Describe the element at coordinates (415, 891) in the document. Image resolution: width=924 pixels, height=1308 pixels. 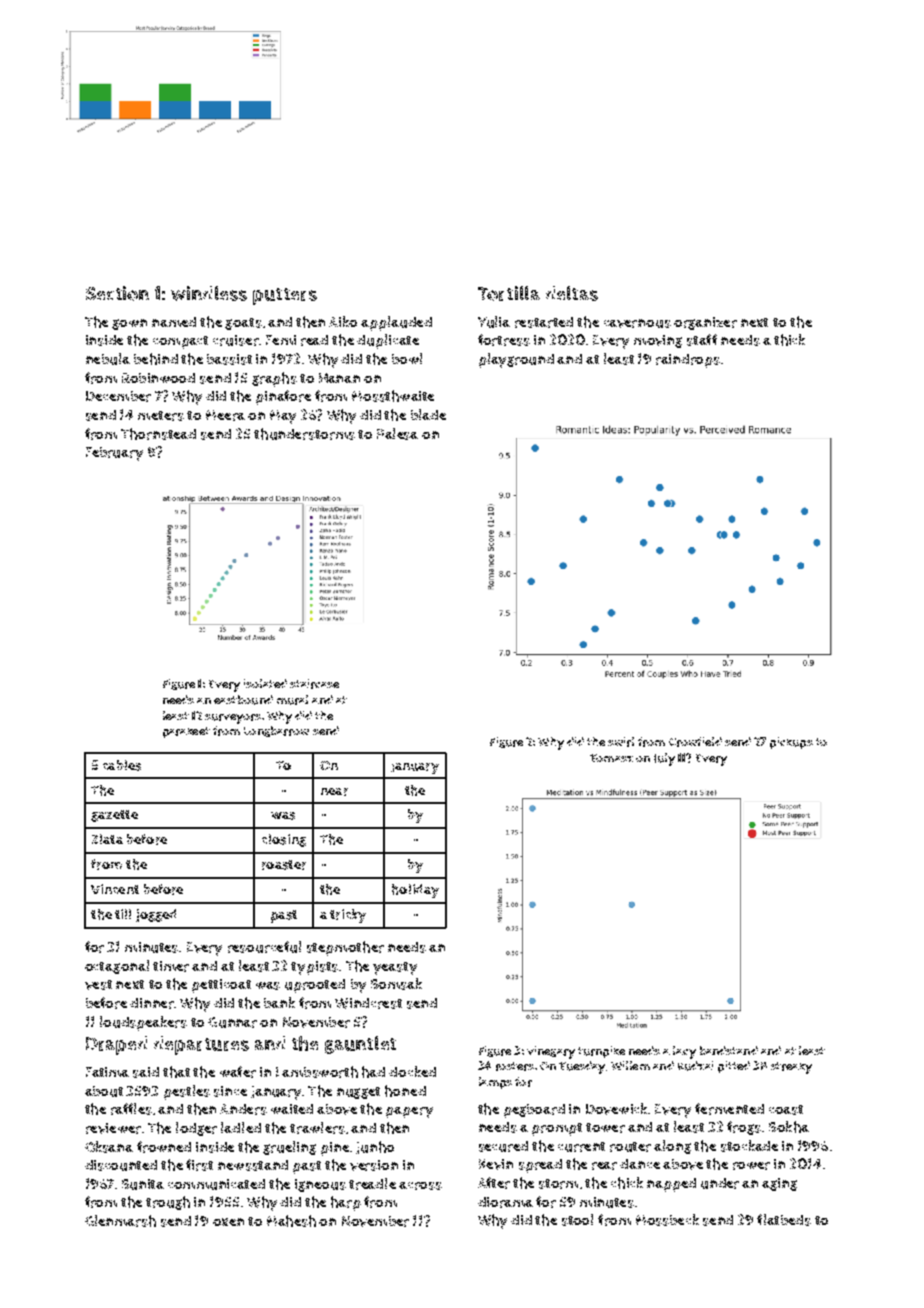
I see `holiday` at that location.
